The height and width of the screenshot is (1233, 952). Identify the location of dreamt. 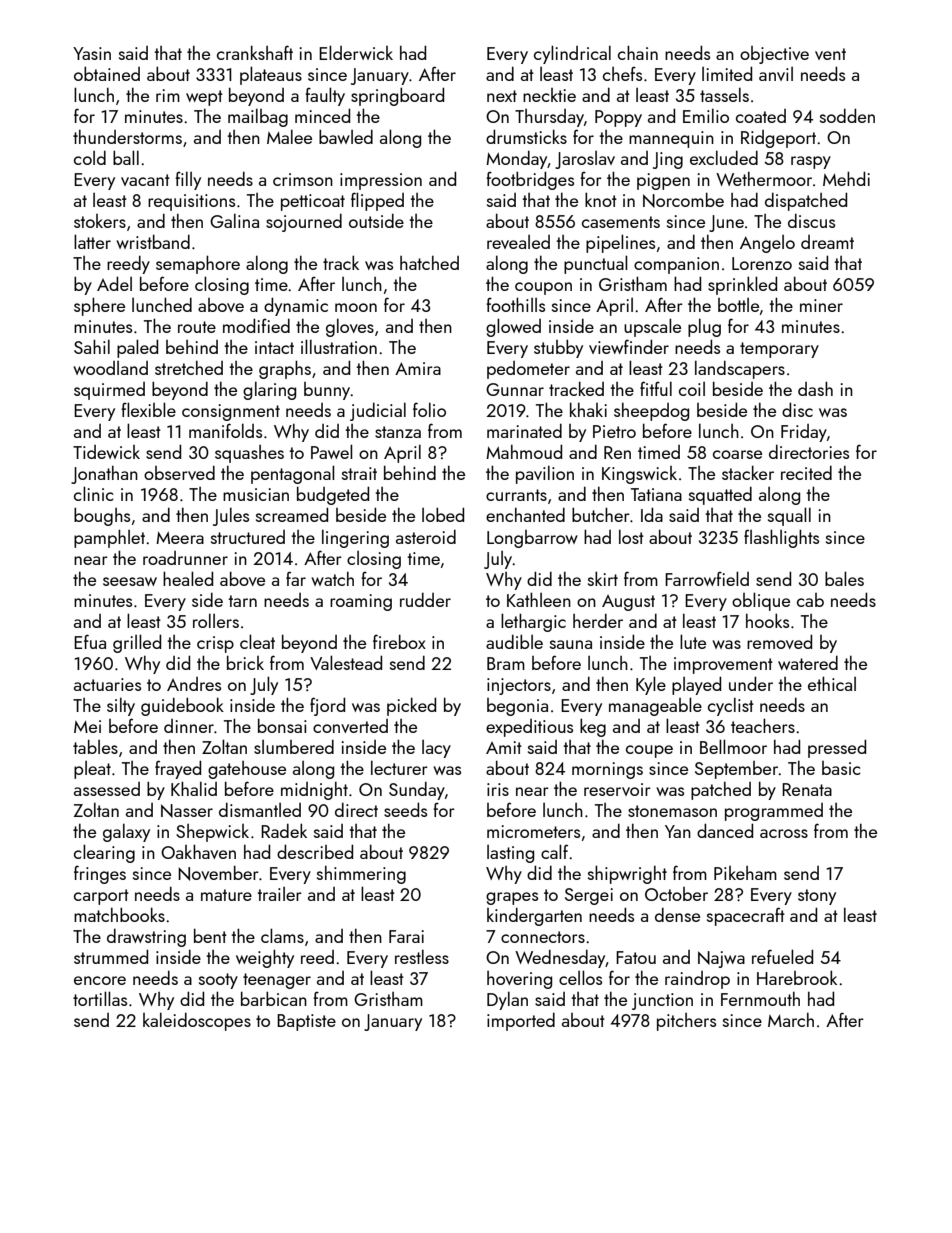
(827, 242).
